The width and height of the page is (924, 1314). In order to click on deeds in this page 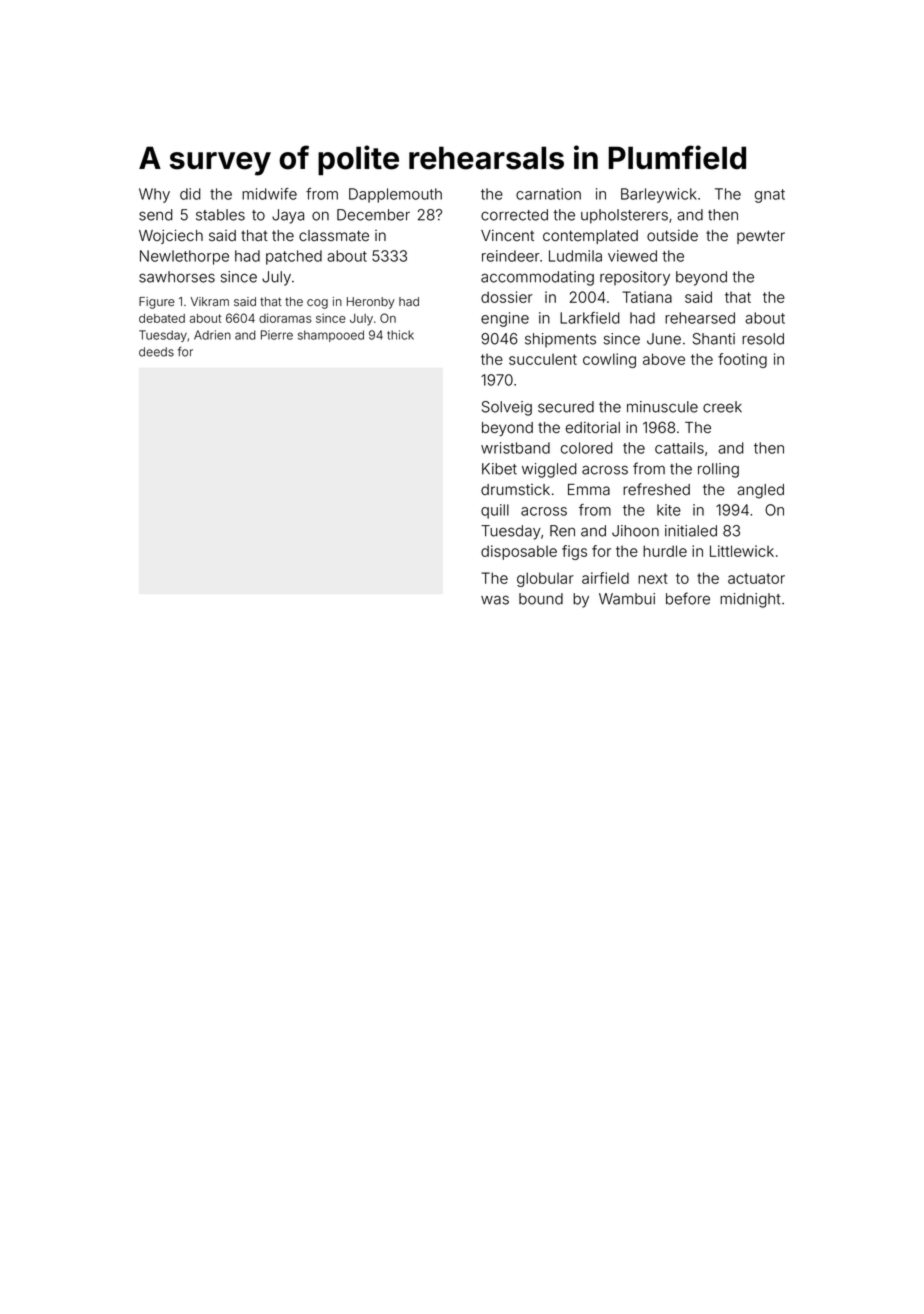, I will do `click(156, 352)`.
